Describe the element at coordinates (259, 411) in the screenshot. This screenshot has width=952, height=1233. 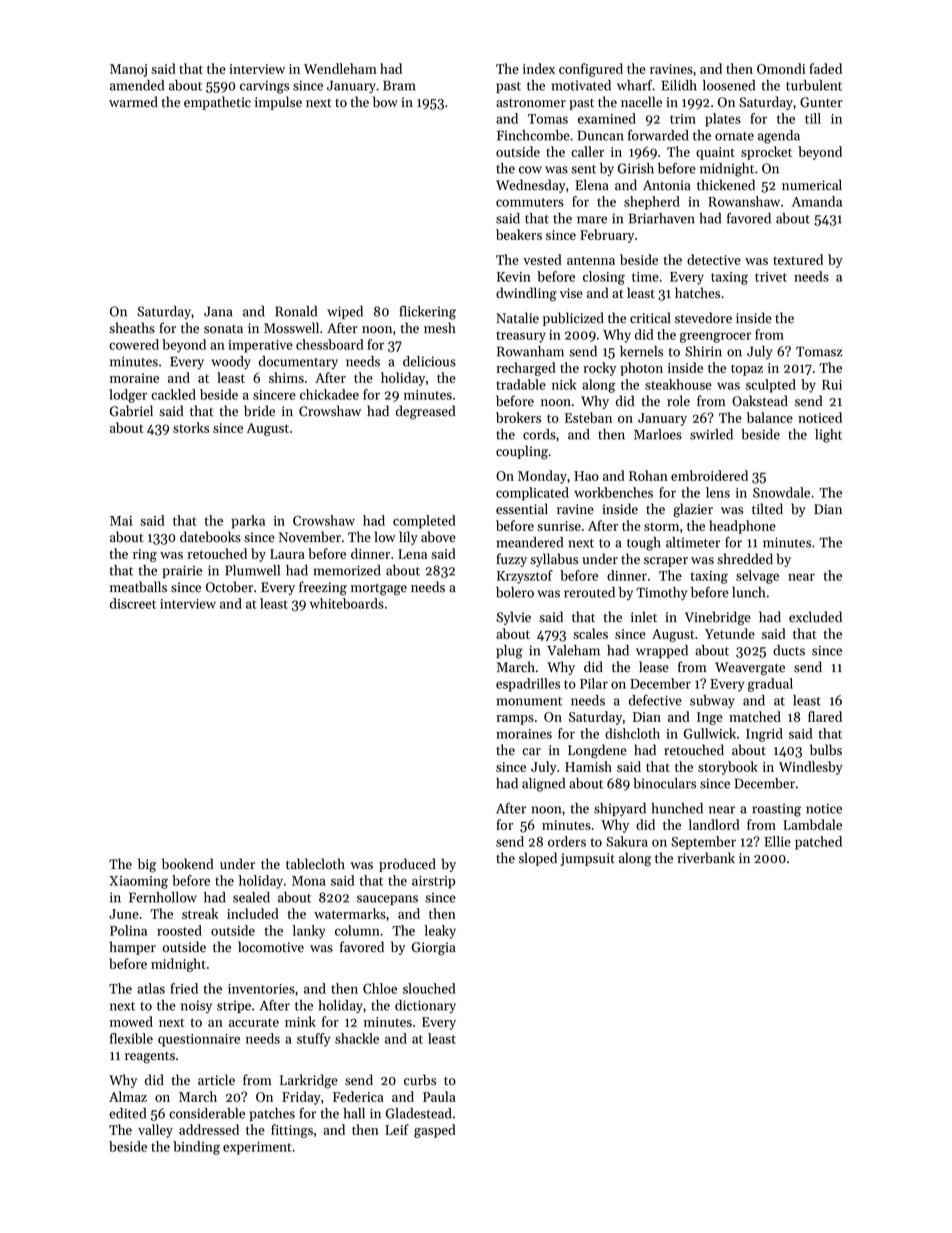
I see `bride` at that location.
